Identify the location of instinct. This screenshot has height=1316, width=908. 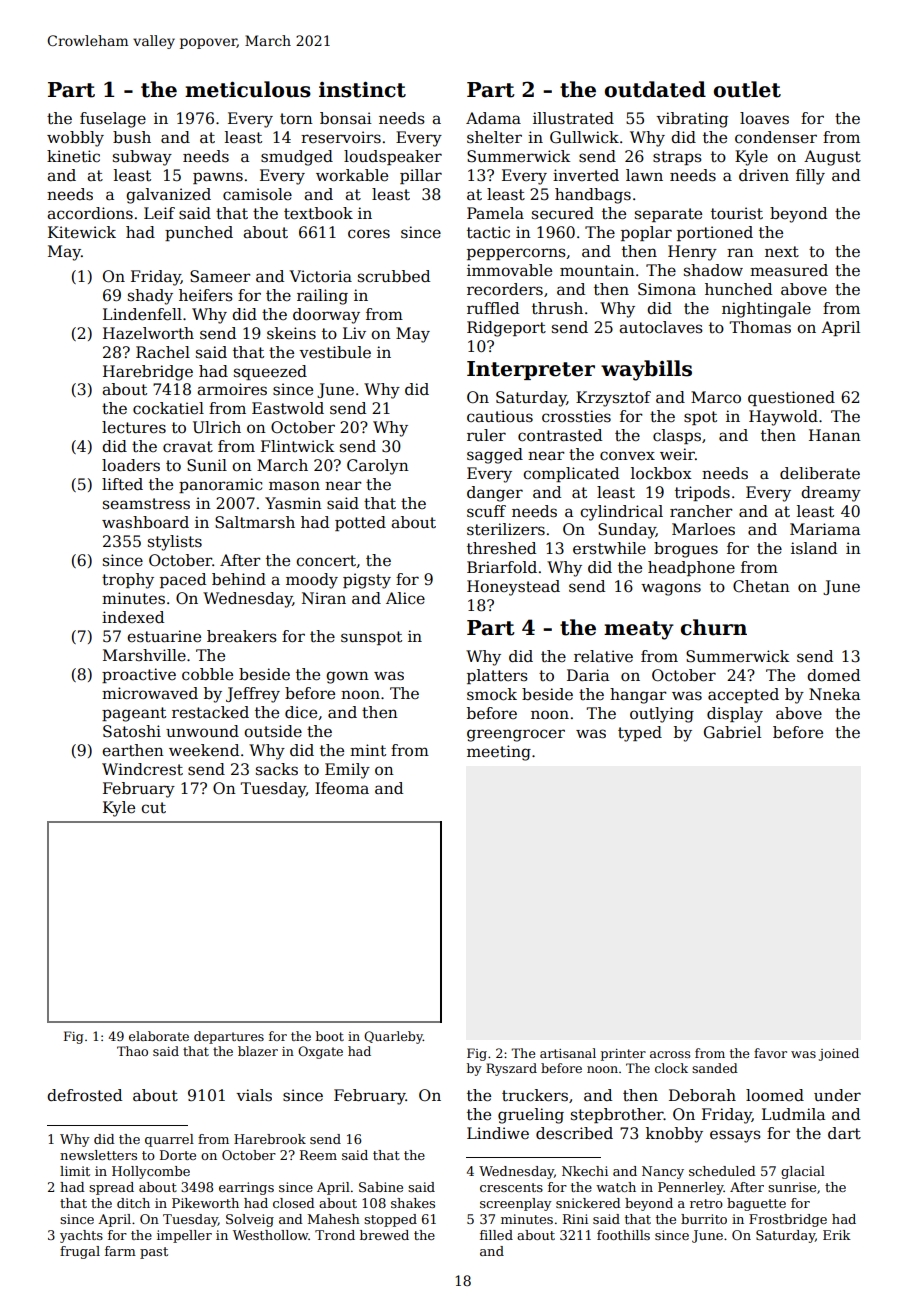
(362, 90).
